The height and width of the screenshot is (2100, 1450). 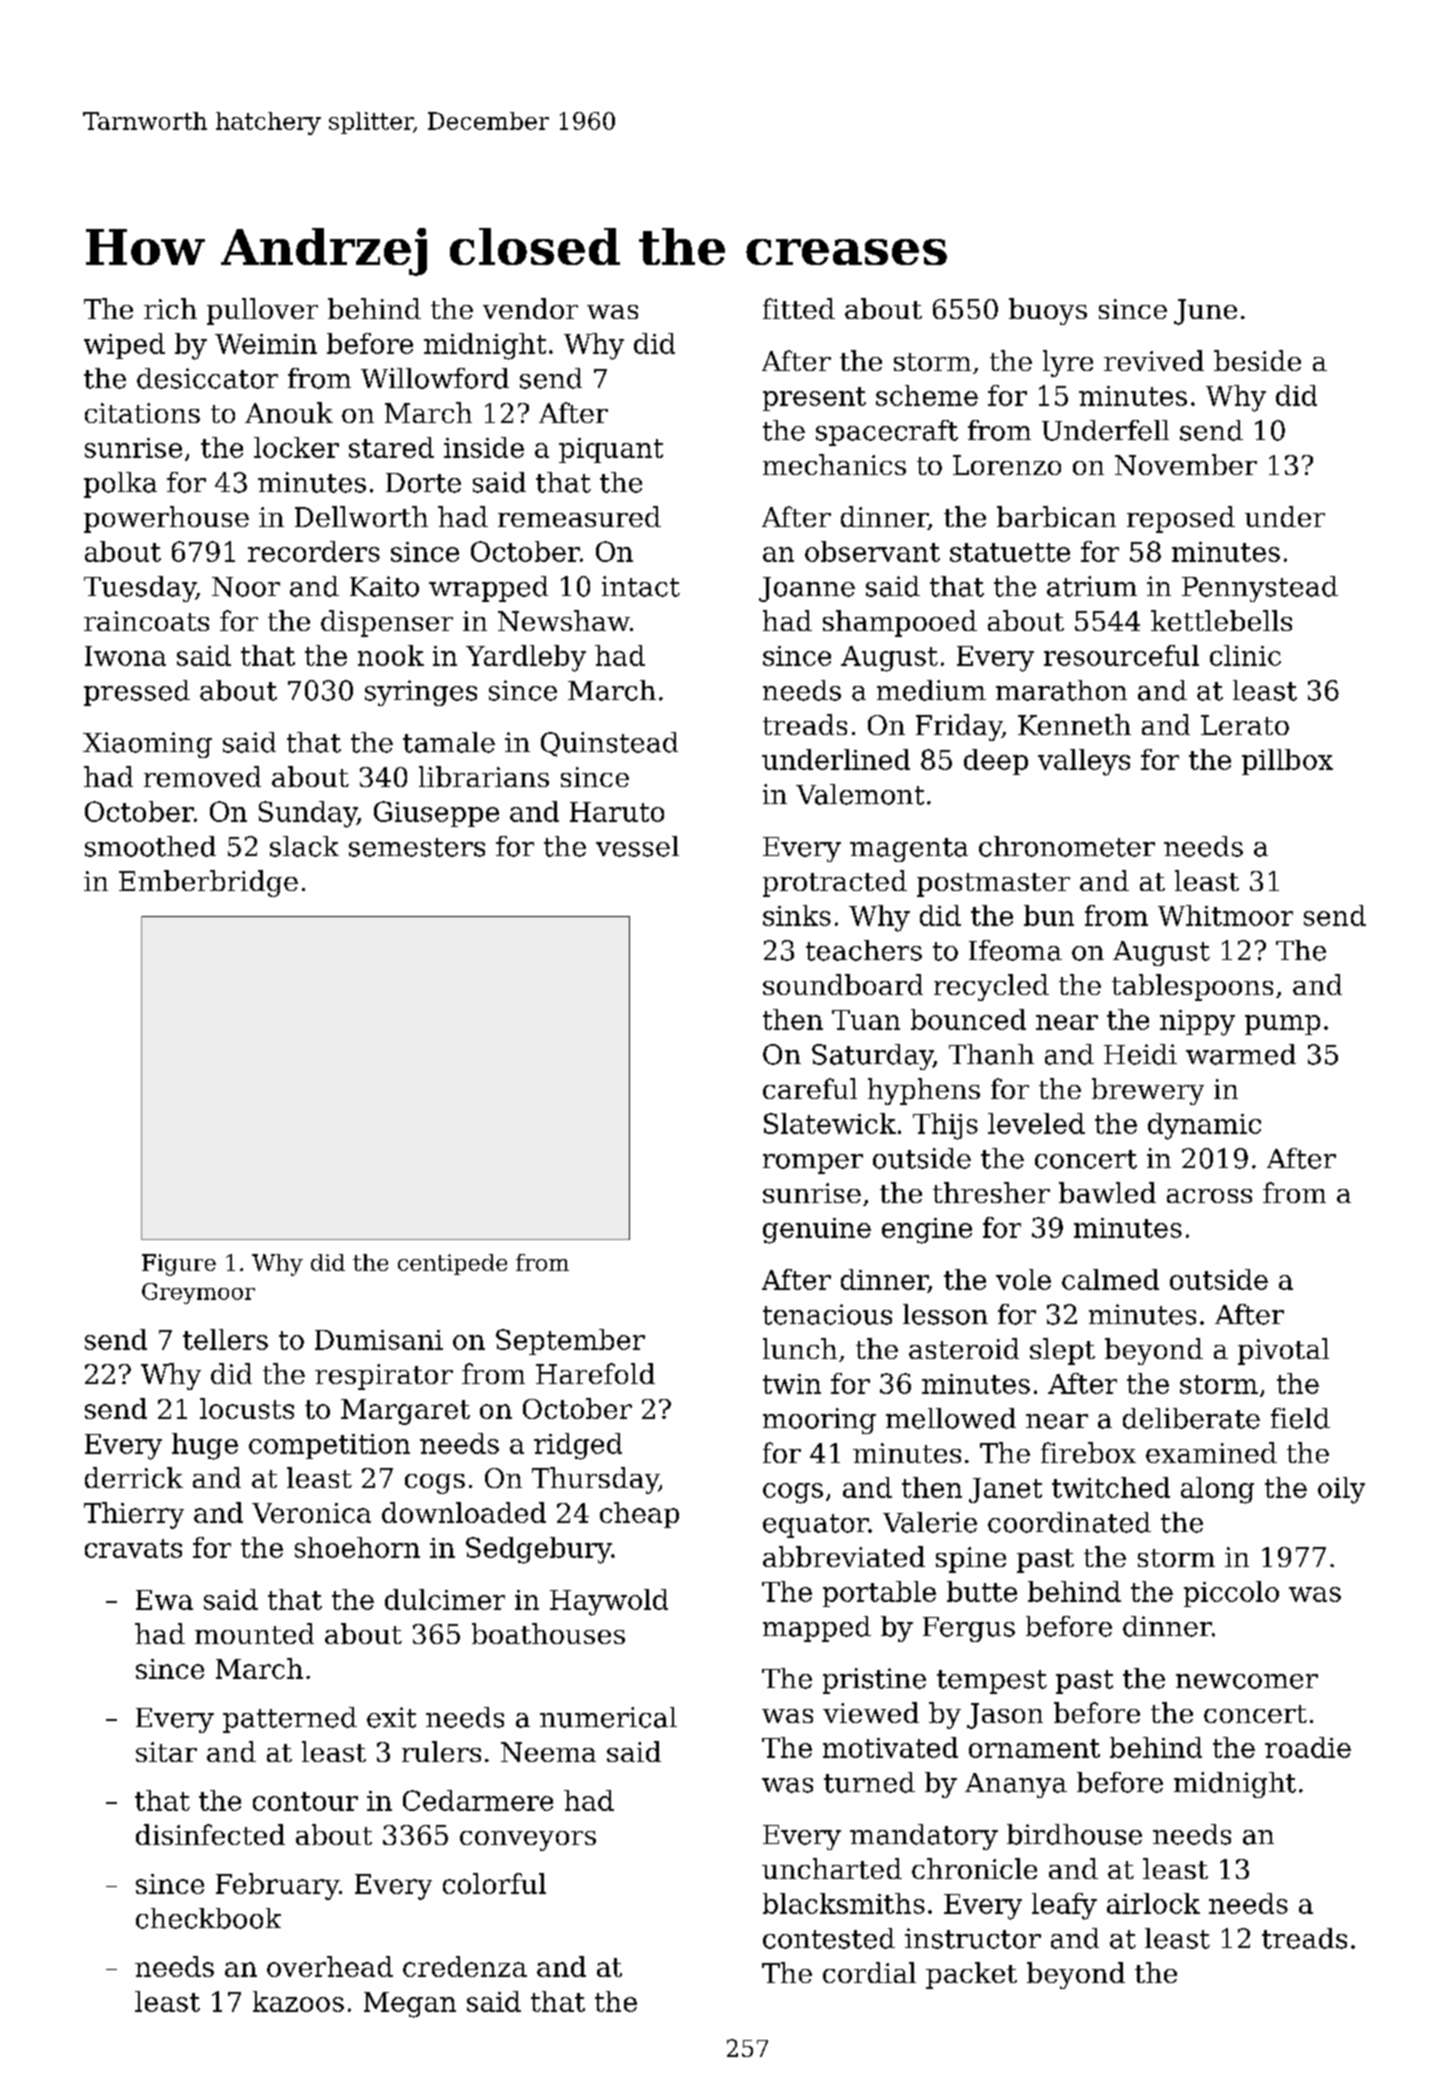 I want to click on vendor, so click(x=530, y=308).
